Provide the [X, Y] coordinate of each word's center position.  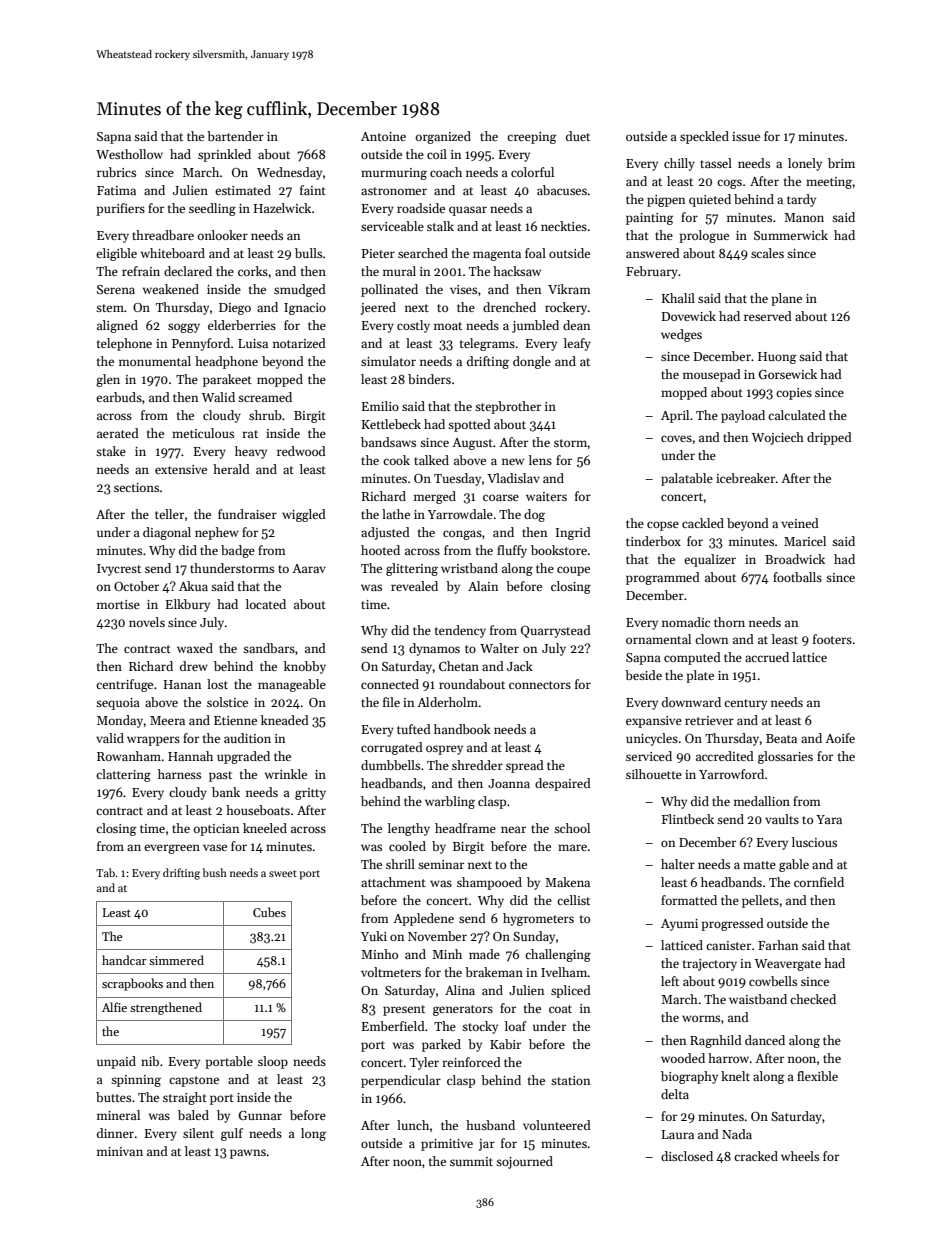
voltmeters [391, 972]
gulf [232, 1134]
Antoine [383, 136]
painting [650, 219]
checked [813, 999]
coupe [573, 571]
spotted [469, 425]
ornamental [658, 639]
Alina [460, 990]
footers [832, 639]
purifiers [120, 209]
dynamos [434, 649]
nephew [217, 533]
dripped [829, 438]
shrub [265, 415]
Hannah [190, 756]
